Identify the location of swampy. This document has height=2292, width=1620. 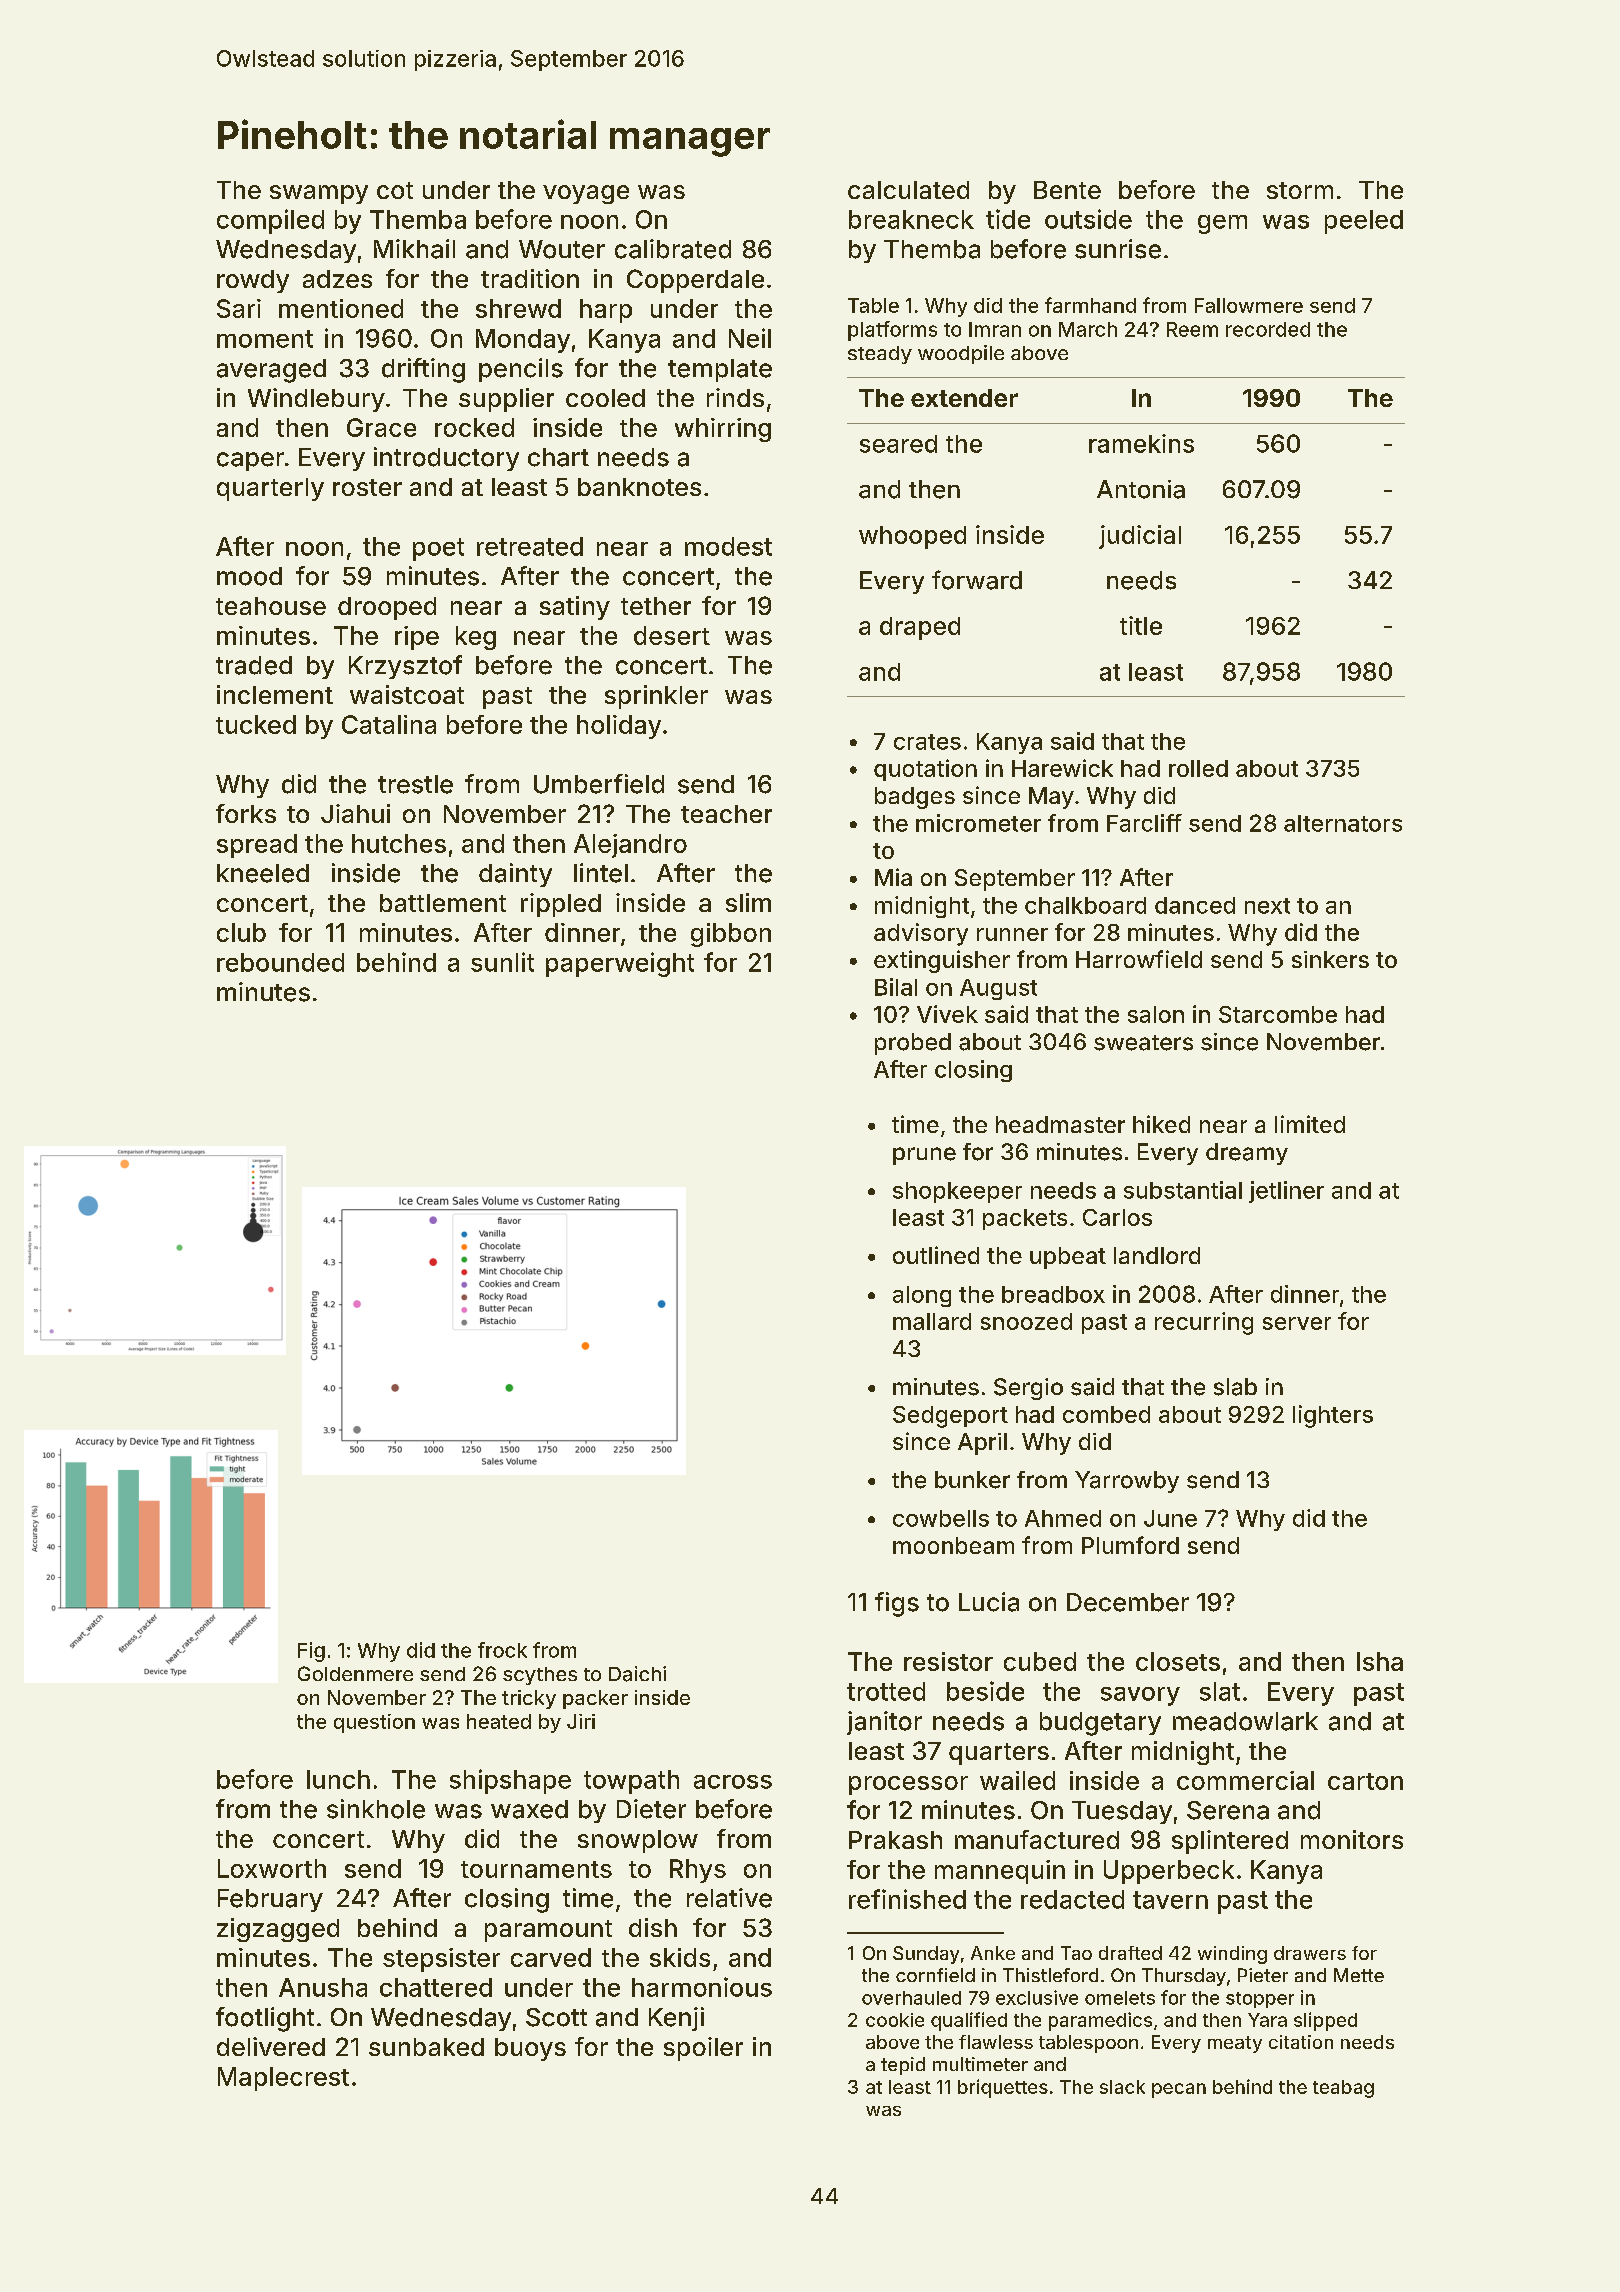
(319, 194).
